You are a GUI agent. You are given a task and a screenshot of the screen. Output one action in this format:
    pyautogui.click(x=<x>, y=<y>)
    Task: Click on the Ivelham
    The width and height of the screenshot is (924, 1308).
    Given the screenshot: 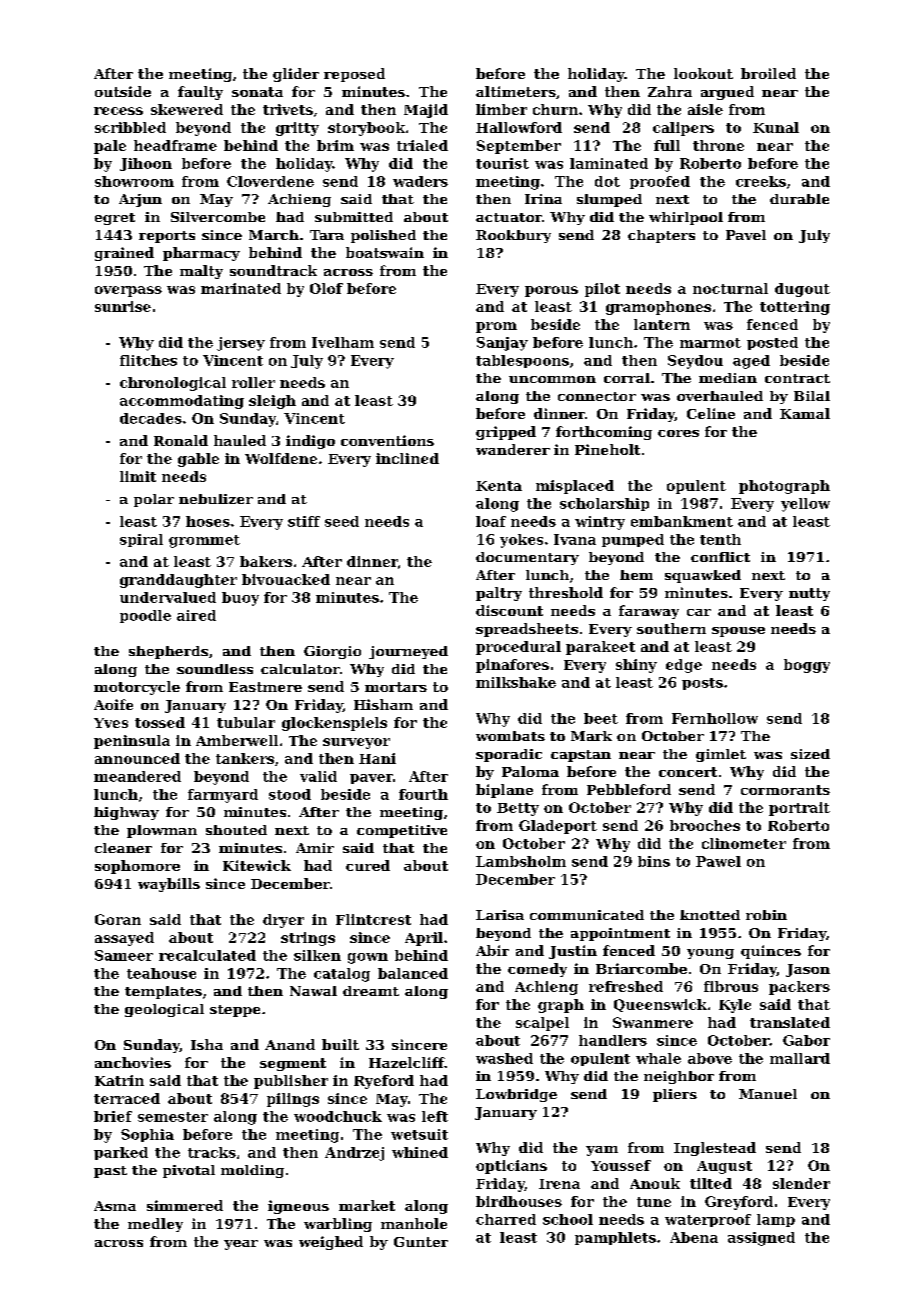 What is the action you would take?
    pyautogui.click(x=343, y=342)
